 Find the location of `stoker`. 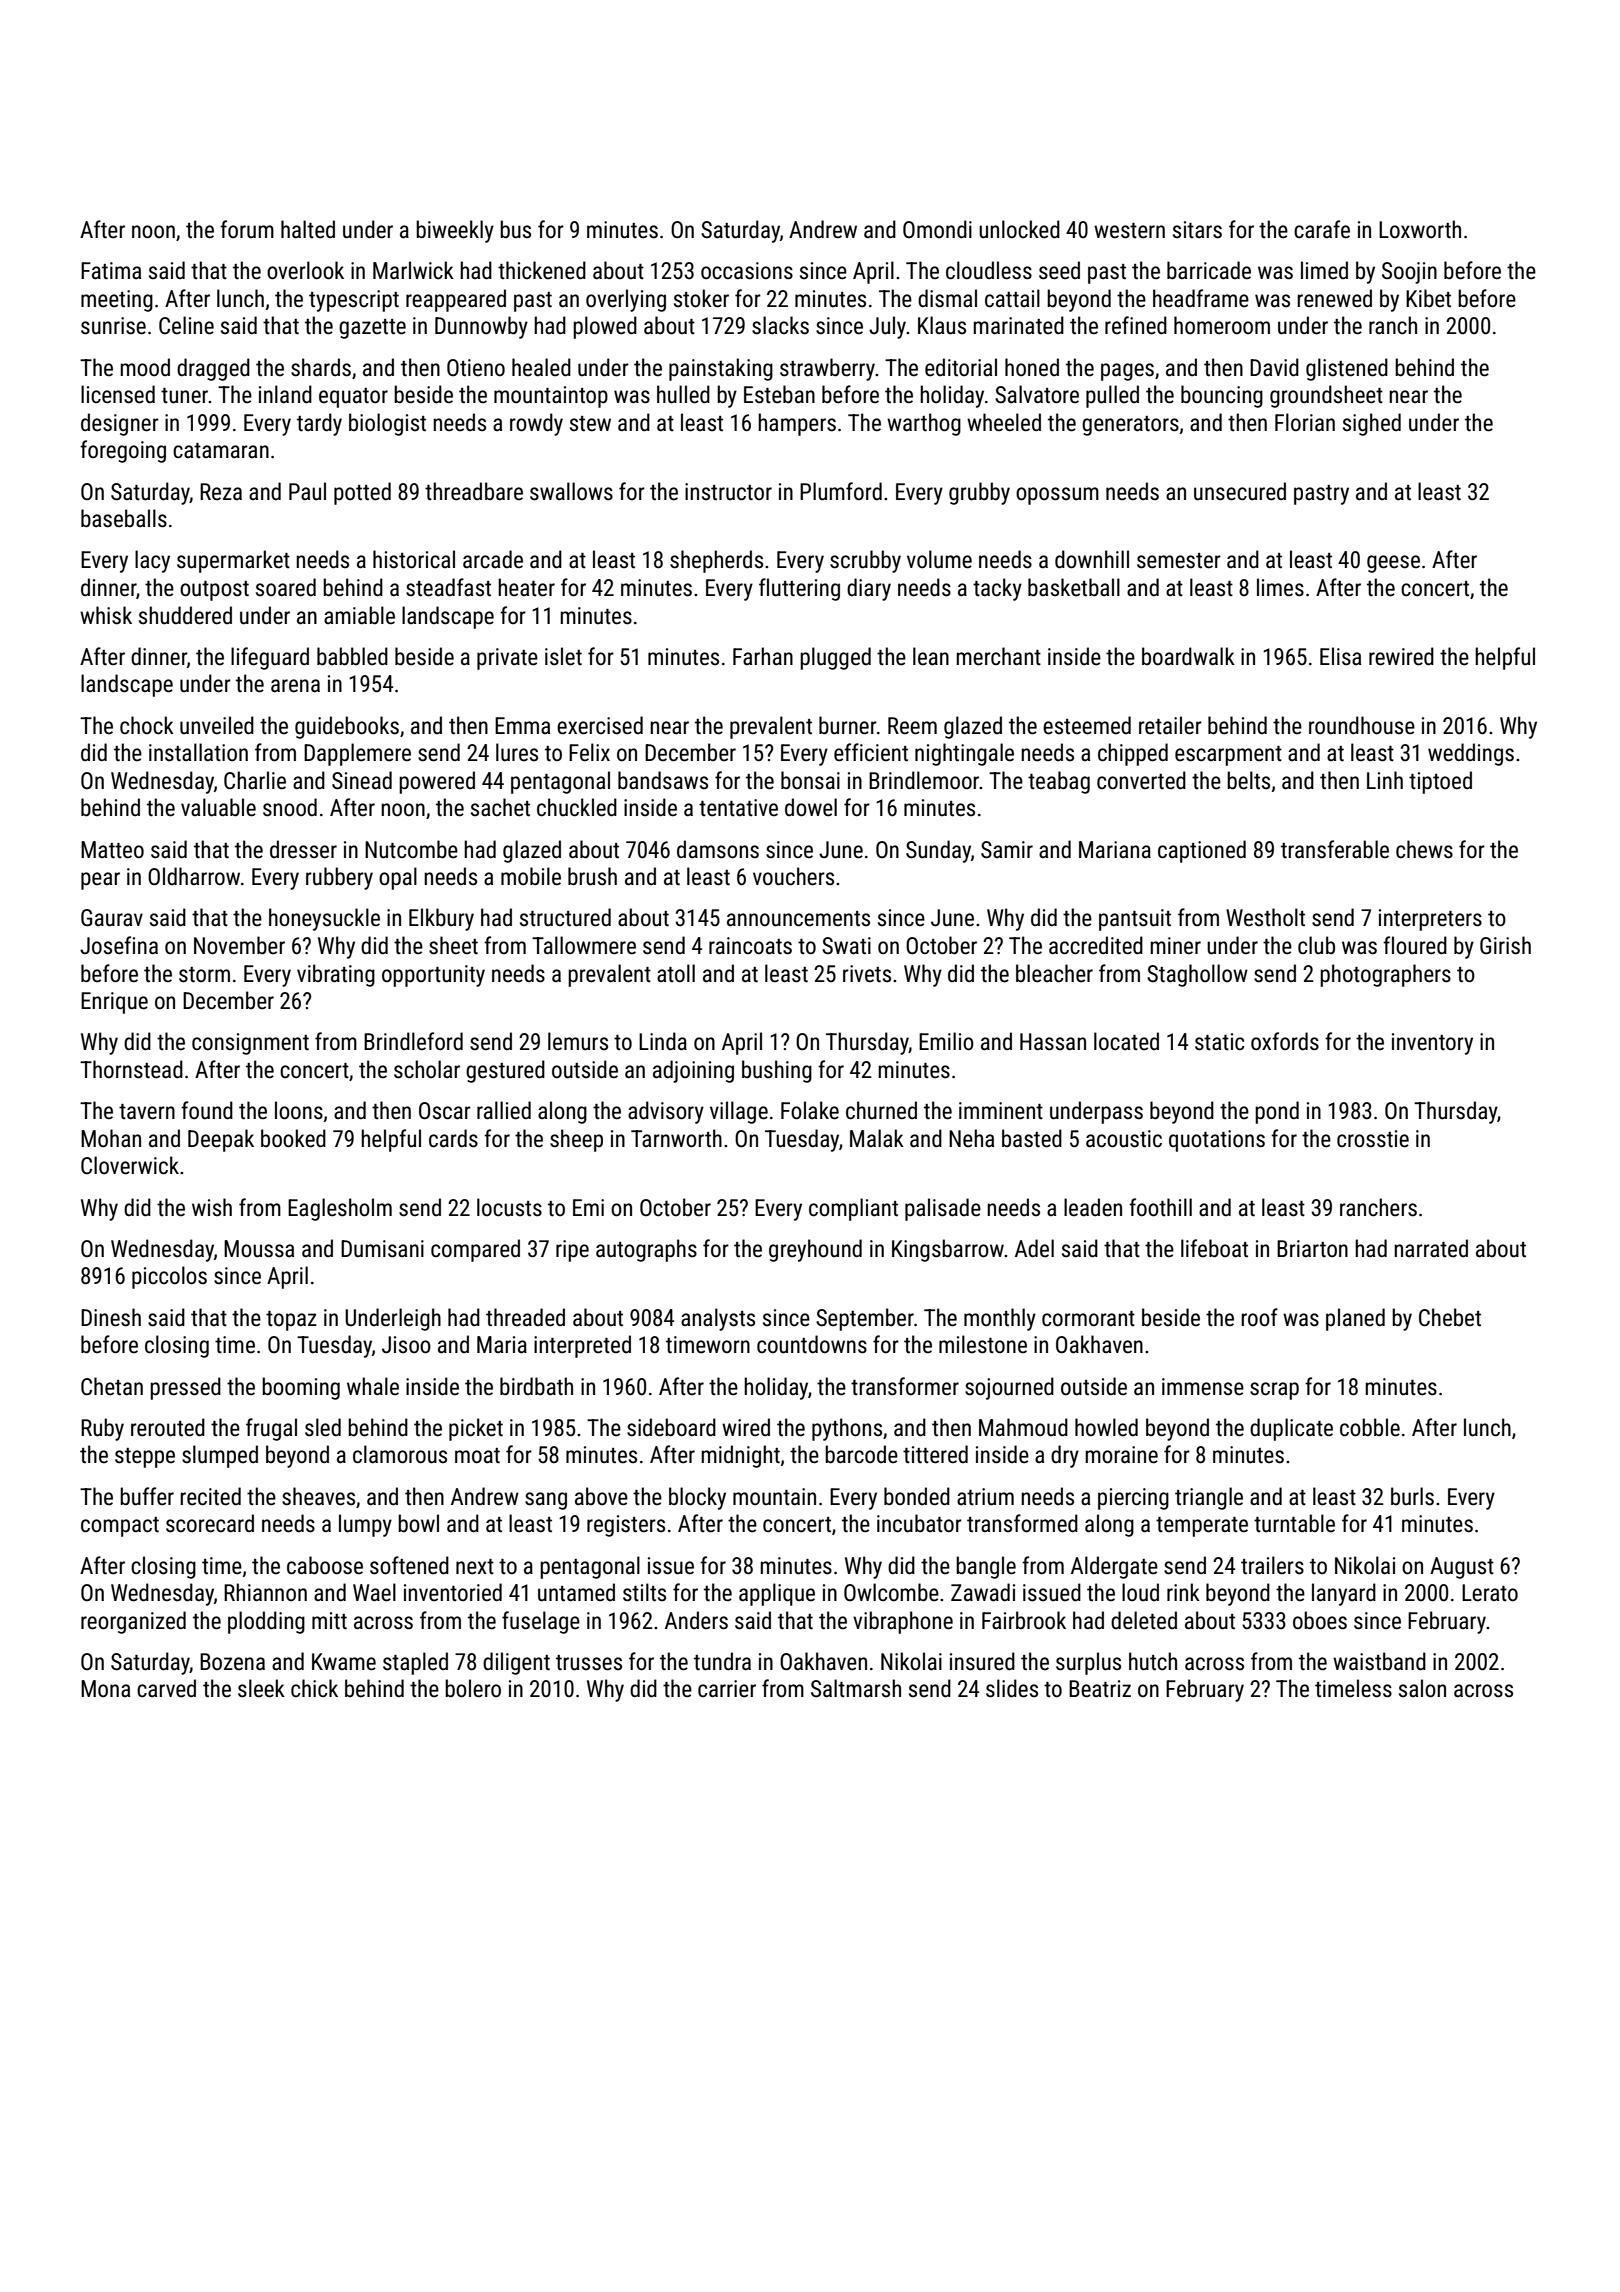

stoker is located at coordinates (701, 298).
